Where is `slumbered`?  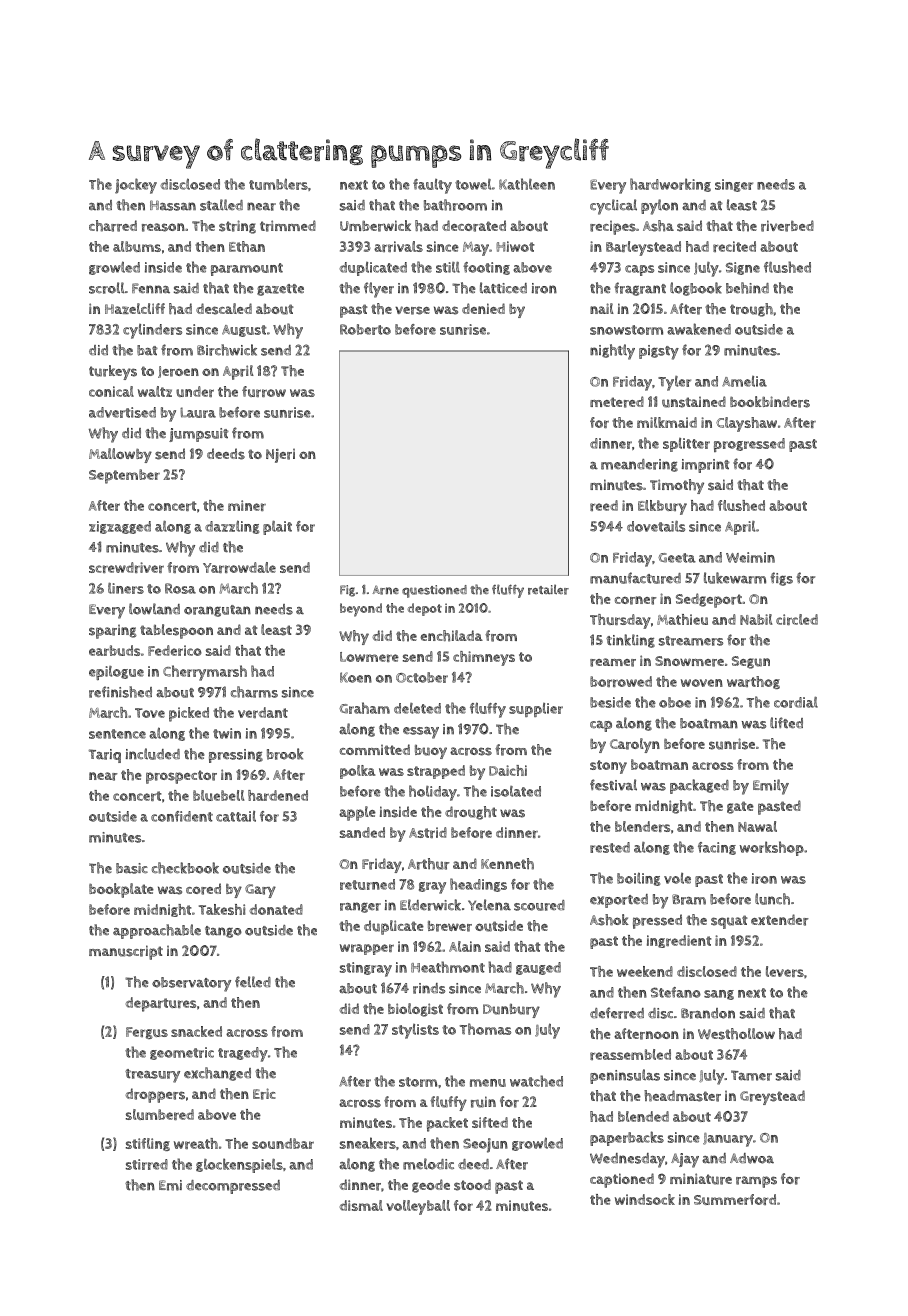 slumbered is located at coordinates (160, 1114).
